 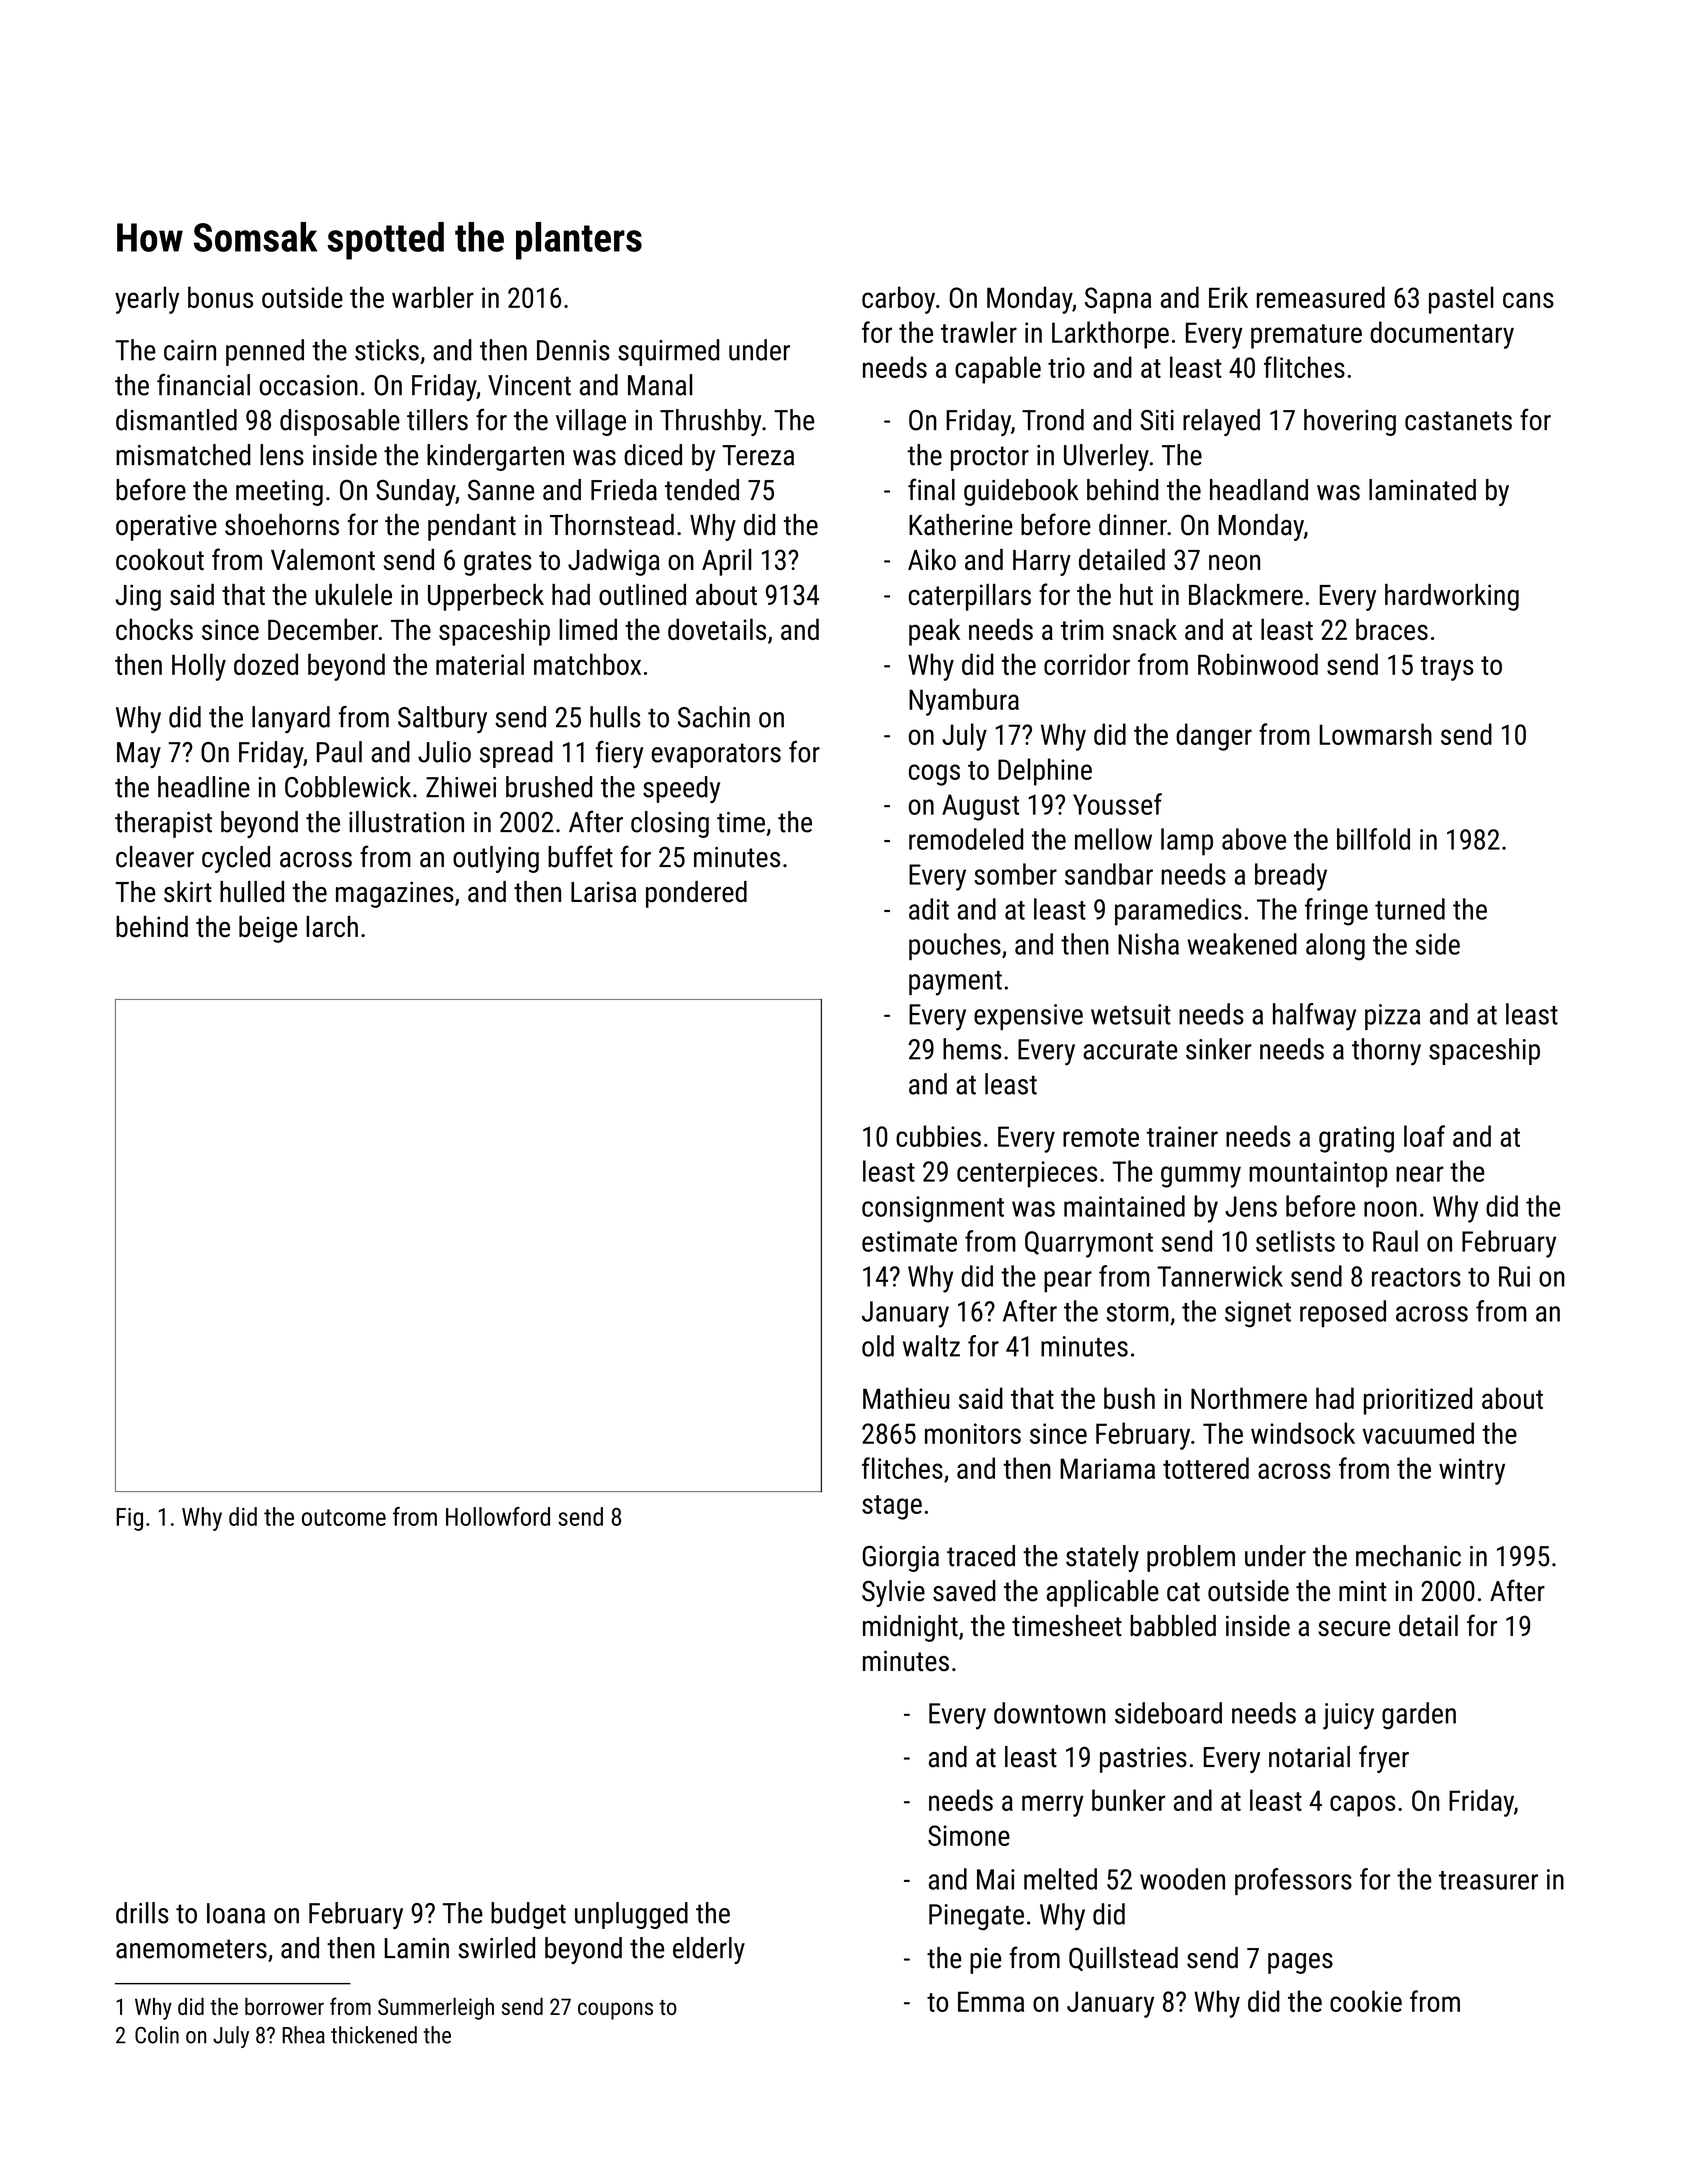 I want to click on May, so click(x=139, y=755).
